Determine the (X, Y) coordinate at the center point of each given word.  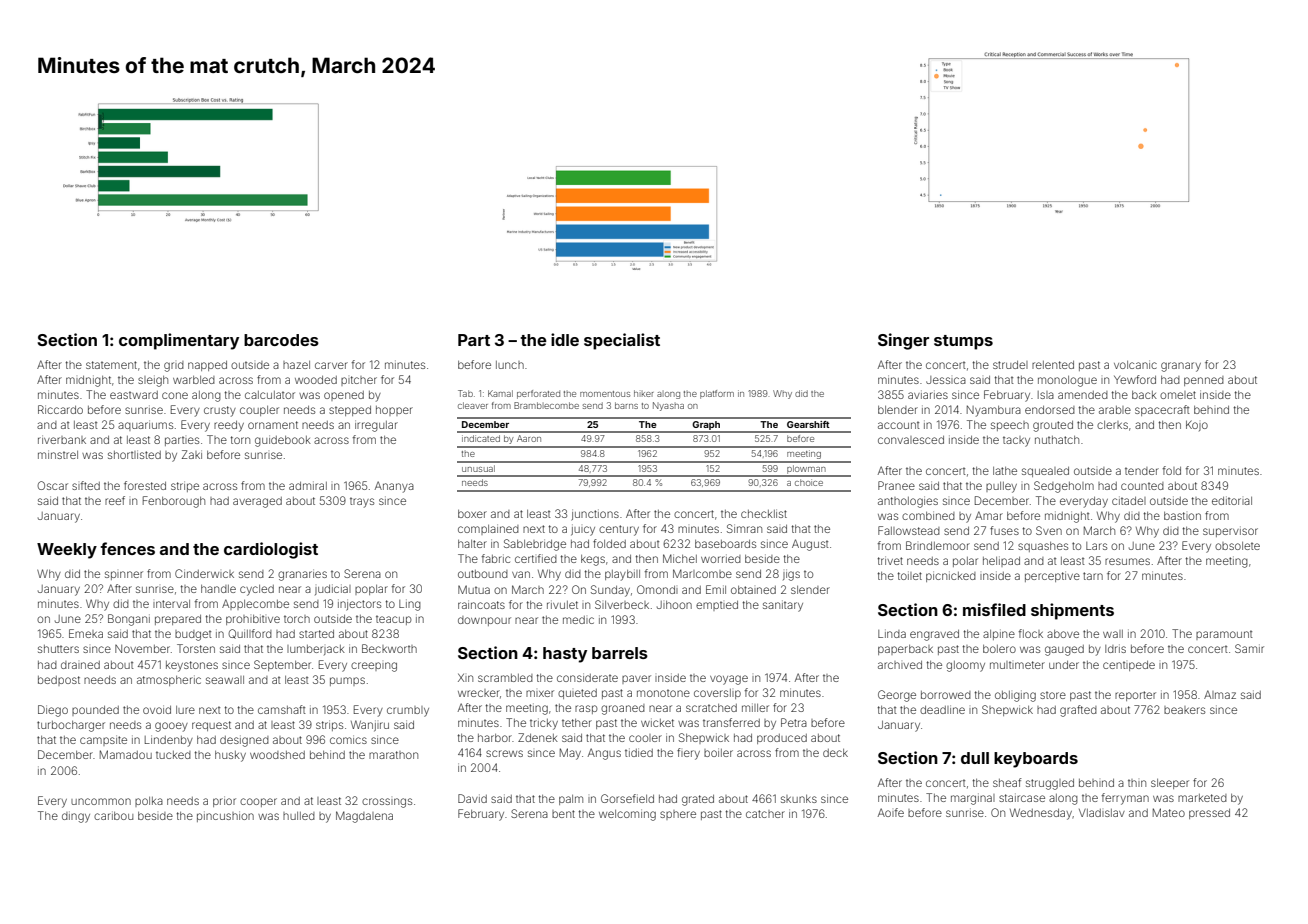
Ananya (394, 487)
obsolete (1237, 546)
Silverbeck (622, 604)
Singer (903, 341)
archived (900, 665)
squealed (1045, 472)
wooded (316, 380)
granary (1181, 367)
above (1063, 634)
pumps (347, 681)
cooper (258, 802)
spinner (124, 575)
